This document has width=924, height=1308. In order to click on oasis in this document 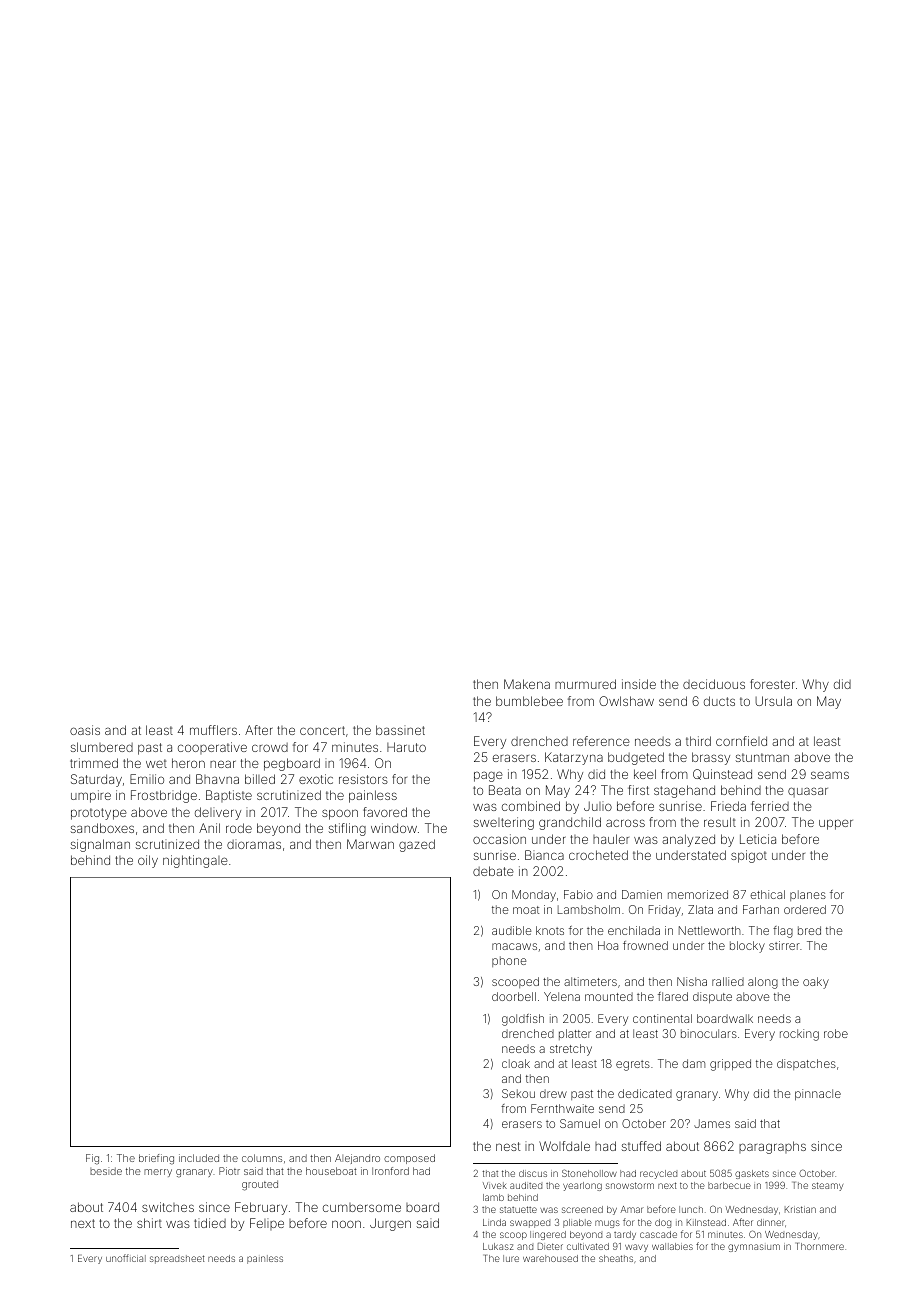, I will do `click(85, 730)`.
